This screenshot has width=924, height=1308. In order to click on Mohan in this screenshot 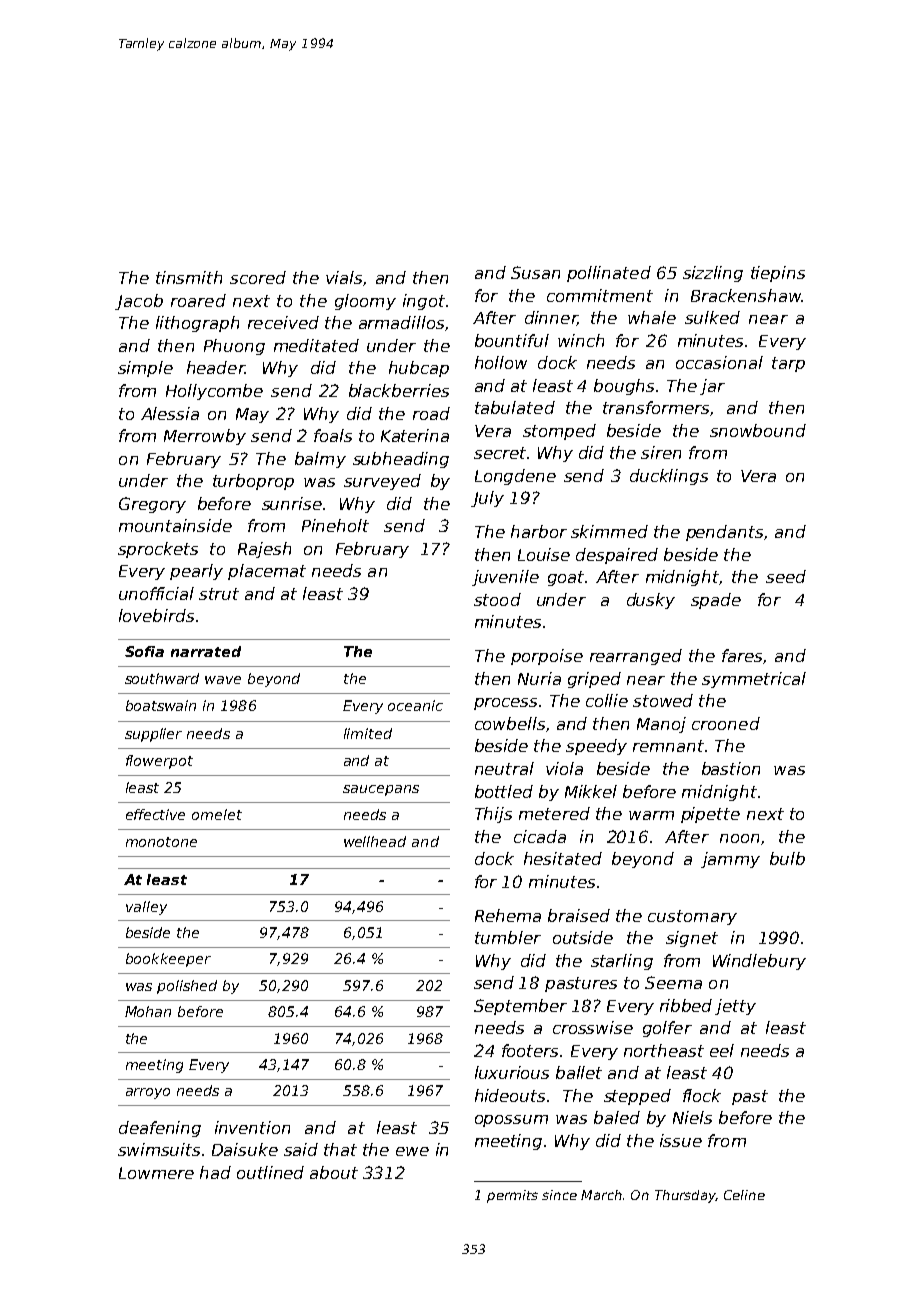, I will do `click(148, 1011)`.
